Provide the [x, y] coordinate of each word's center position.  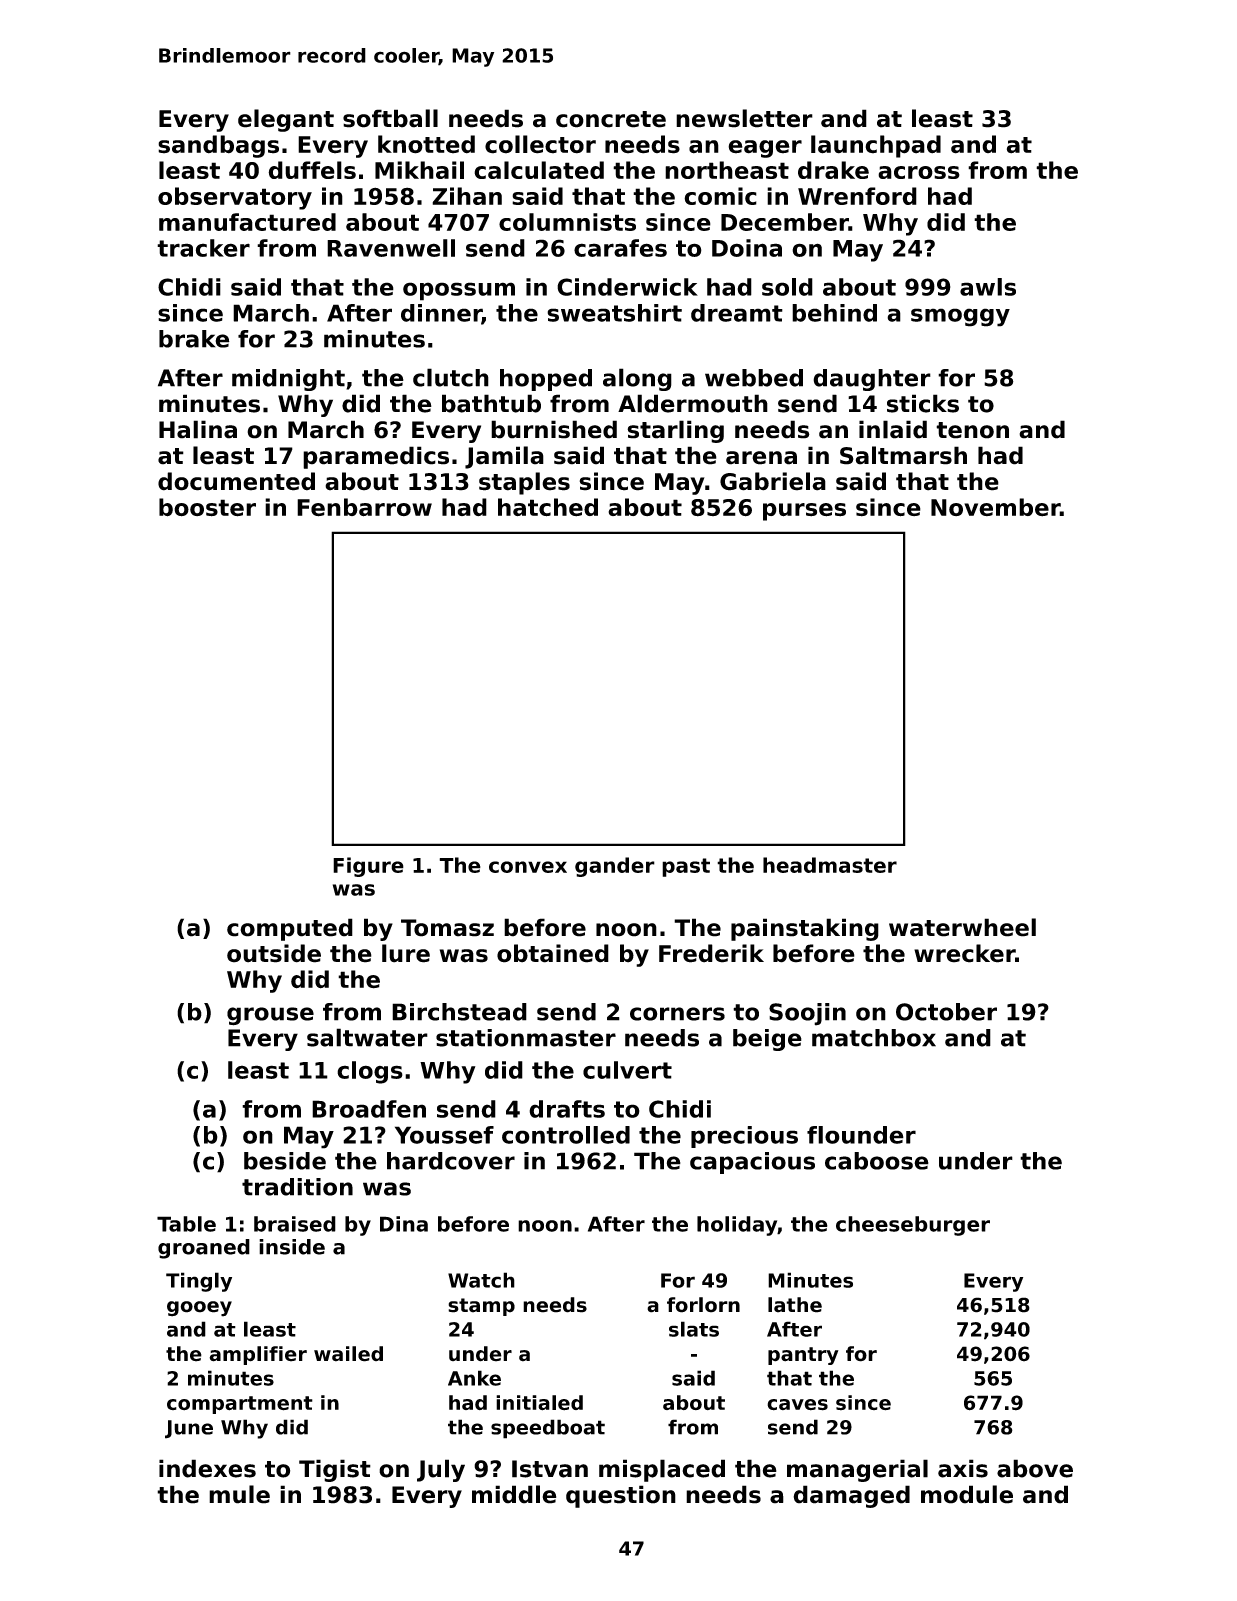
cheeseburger [913, 1226]
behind [834, 313]
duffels [312, 170]
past [686, 867]
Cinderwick [627, 287]
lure [406, 953]
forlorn [703, 1305]
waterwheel [962, 927]
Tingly [199, 1282]
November [995, 507]
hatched [548, 507]
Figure [368, 867]
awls [988, 287]
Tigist [335, 1470]
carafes [620, 248]
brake [194, 339]
